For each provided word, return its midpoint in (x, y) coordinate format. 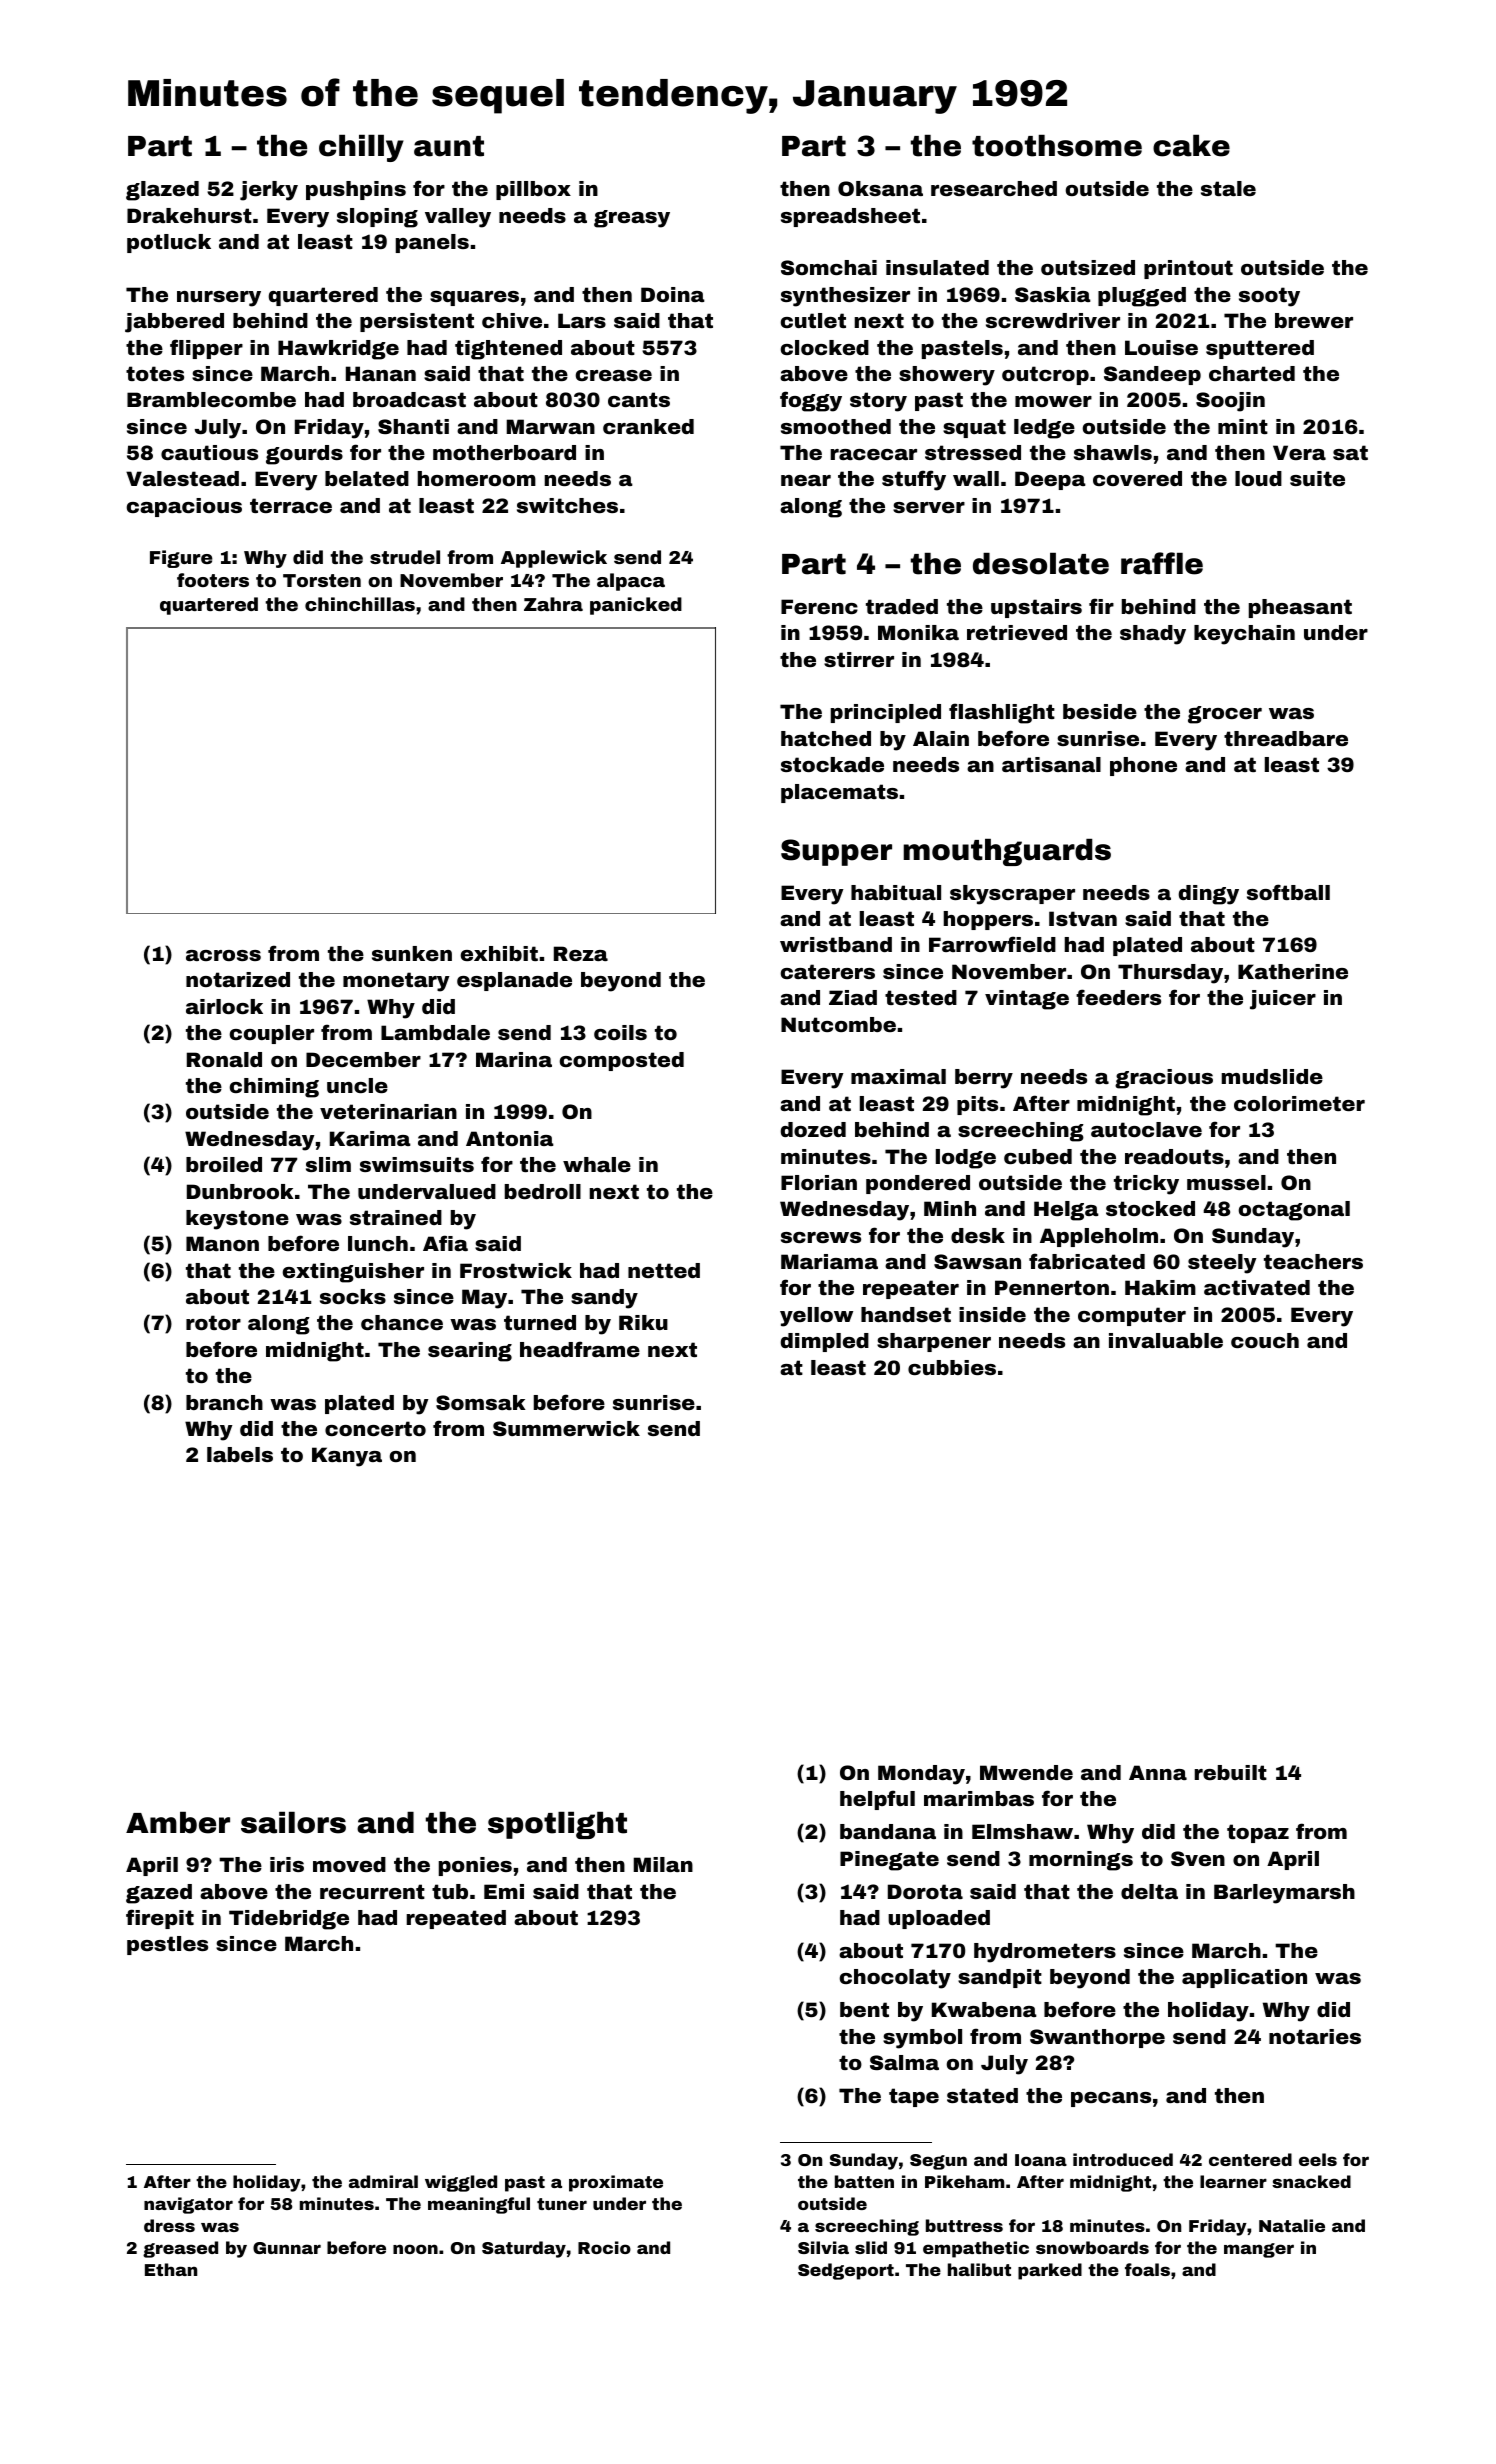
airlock (224, 1006)
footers (213, 580)
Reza (581, 953)
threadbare (1286, 738)
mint (1243, 426)
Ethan (171, 2269)
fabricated (1087, 1261)
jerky (269, 191)
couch (1265, 1340)
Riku (643, 1322)
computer (1132, 1316)
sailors (293, 1823)
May (484, 1299)
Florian (819, 1182)
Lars (582, 320)
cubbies (952, 1367)
